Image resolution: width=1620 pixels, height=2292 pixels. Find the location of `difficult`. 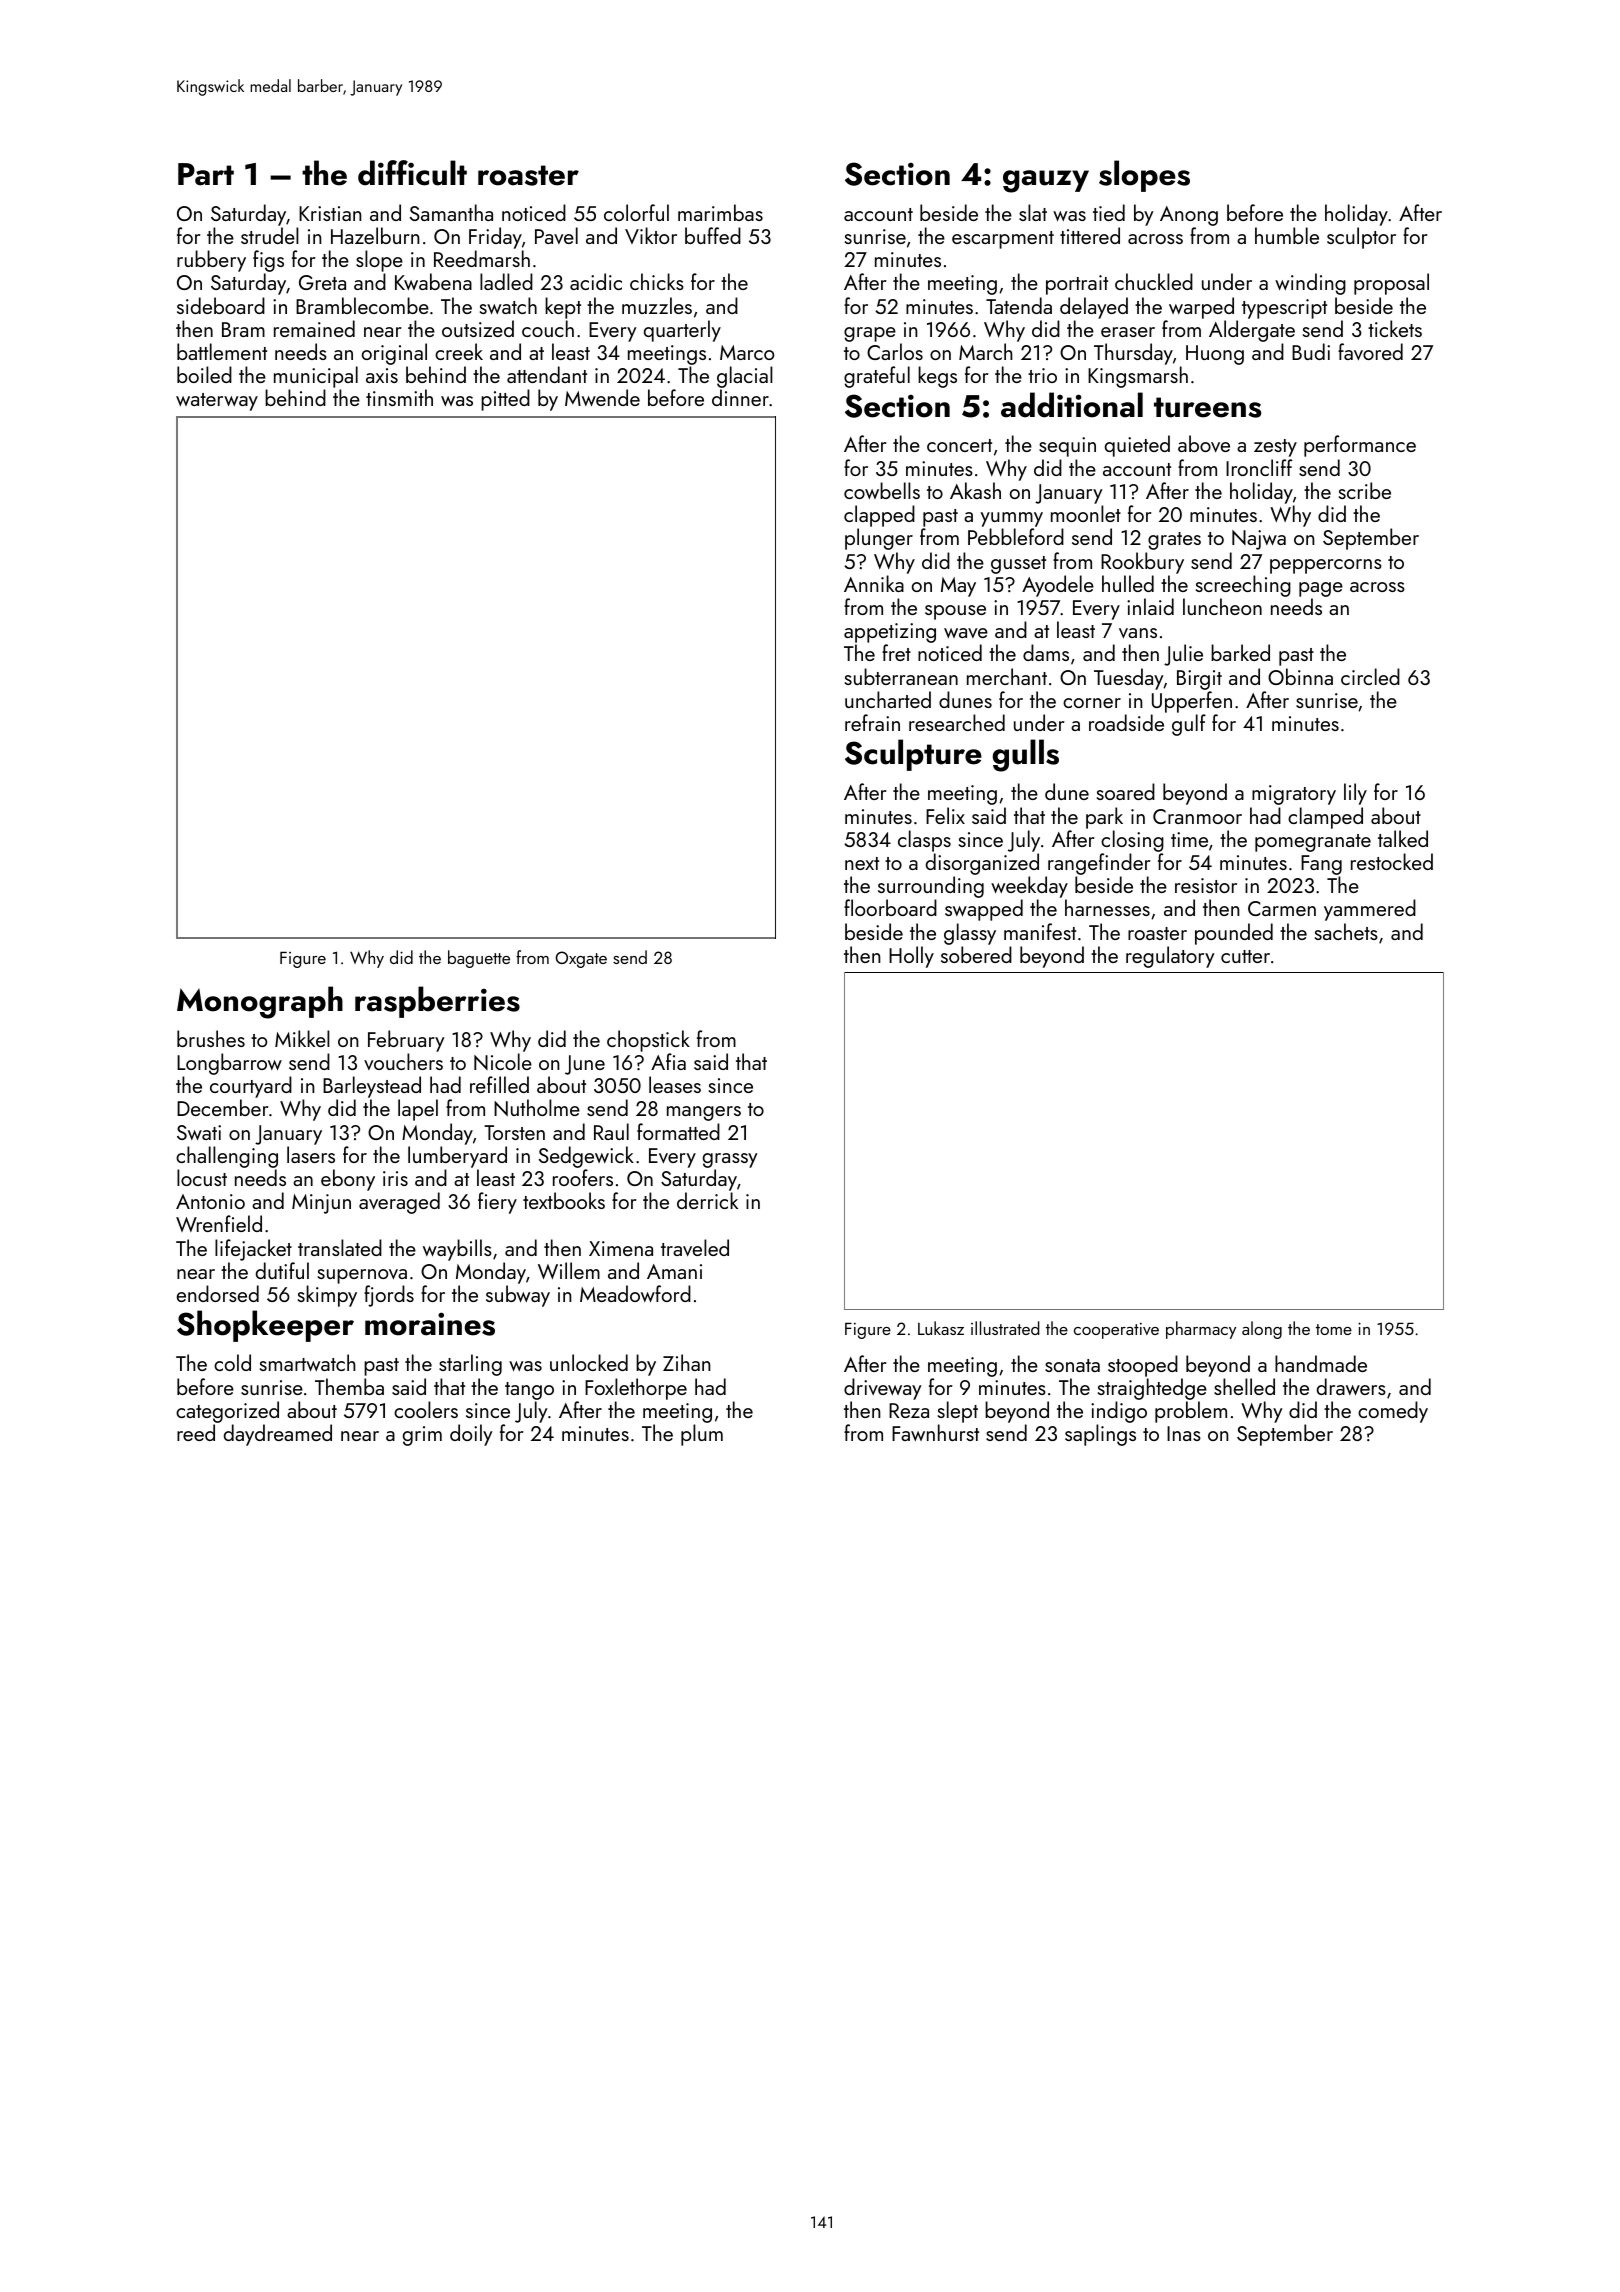

difficult is located at coordinates (412, 173).
